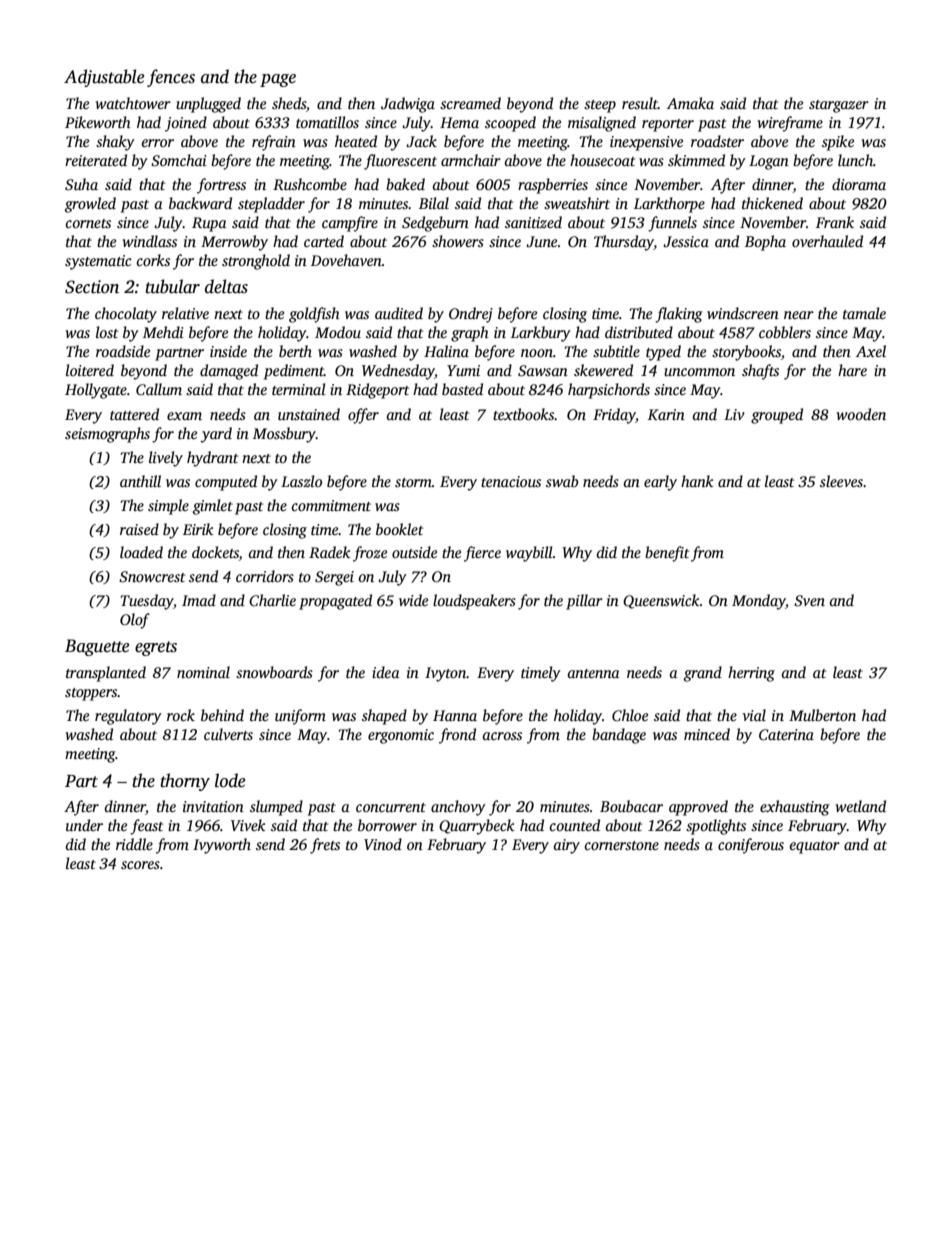 The width and height of the page is (952, 1233). I want to click on fortress, so click(221, 186).
